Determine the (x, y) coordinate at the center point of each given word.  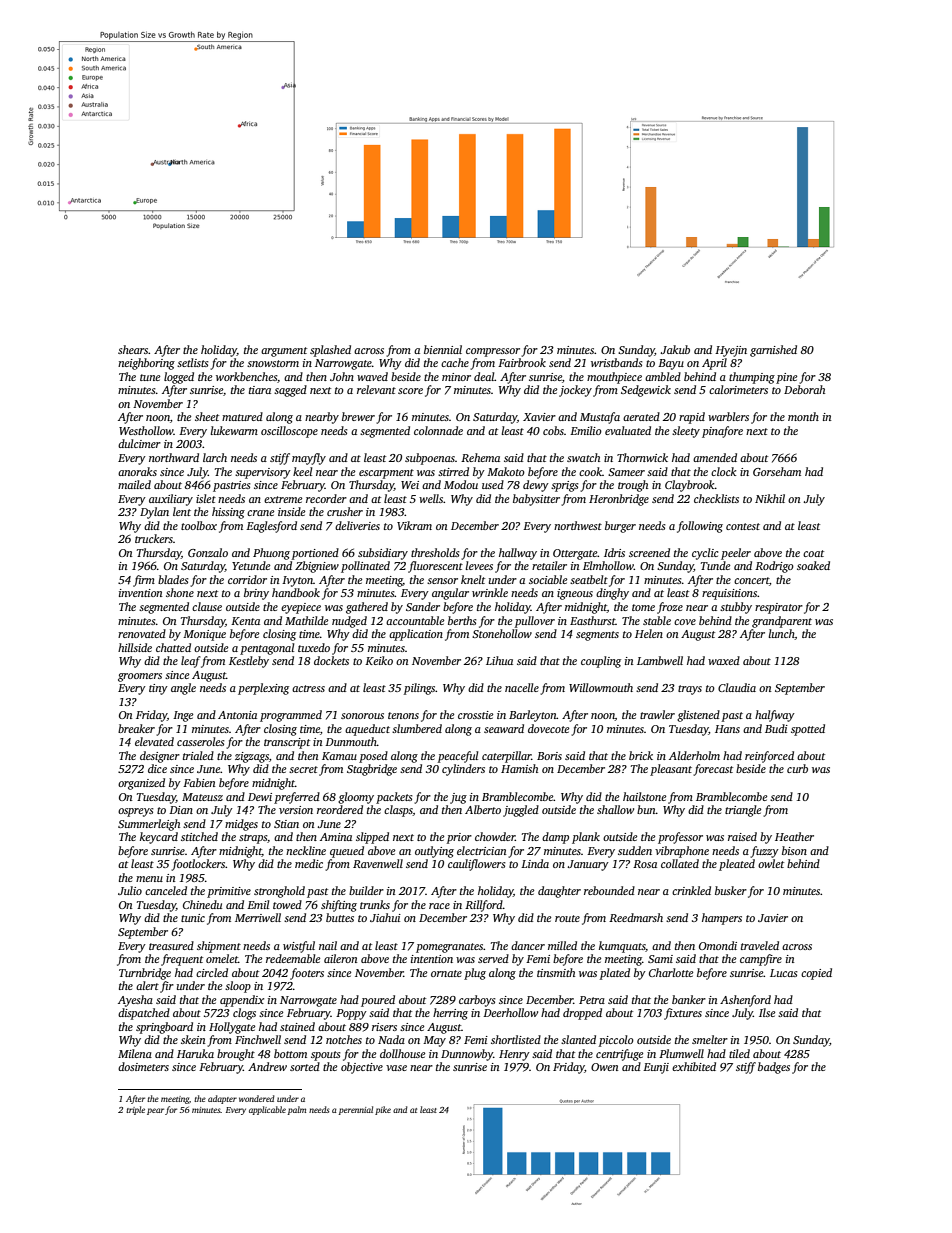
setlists (193, 362)
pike (383, 1110)
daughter (559, 892)
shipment (219, 947)
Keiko (379, 660)
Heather (794, 836)
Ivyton (297, 581)
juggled (521, 811)
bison (794, 850)
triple (135, 1110)
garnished (773, 351)
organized (141, 784)
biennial (443, 349)
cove (685, 622)
